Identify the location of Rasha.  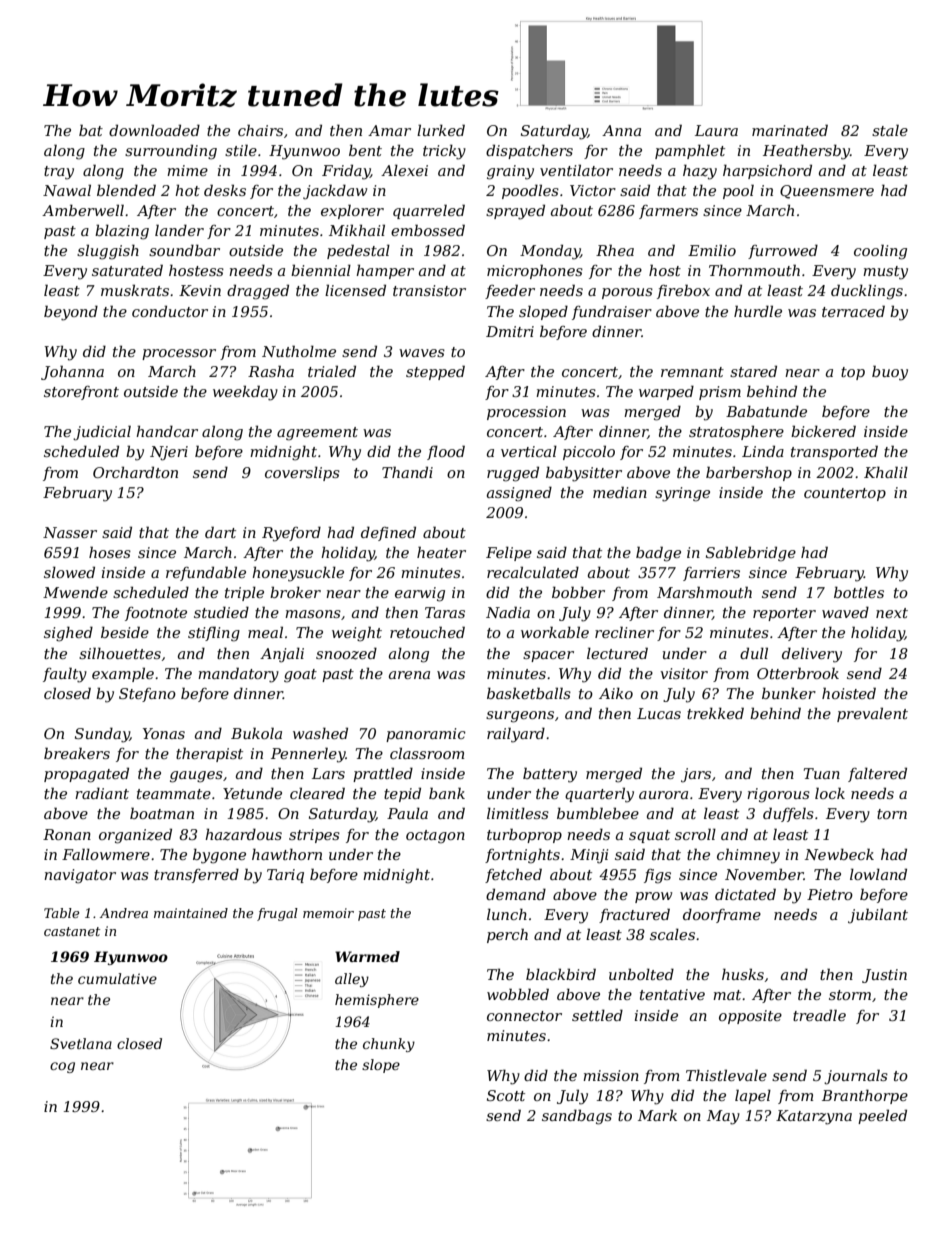
(271, 371).
